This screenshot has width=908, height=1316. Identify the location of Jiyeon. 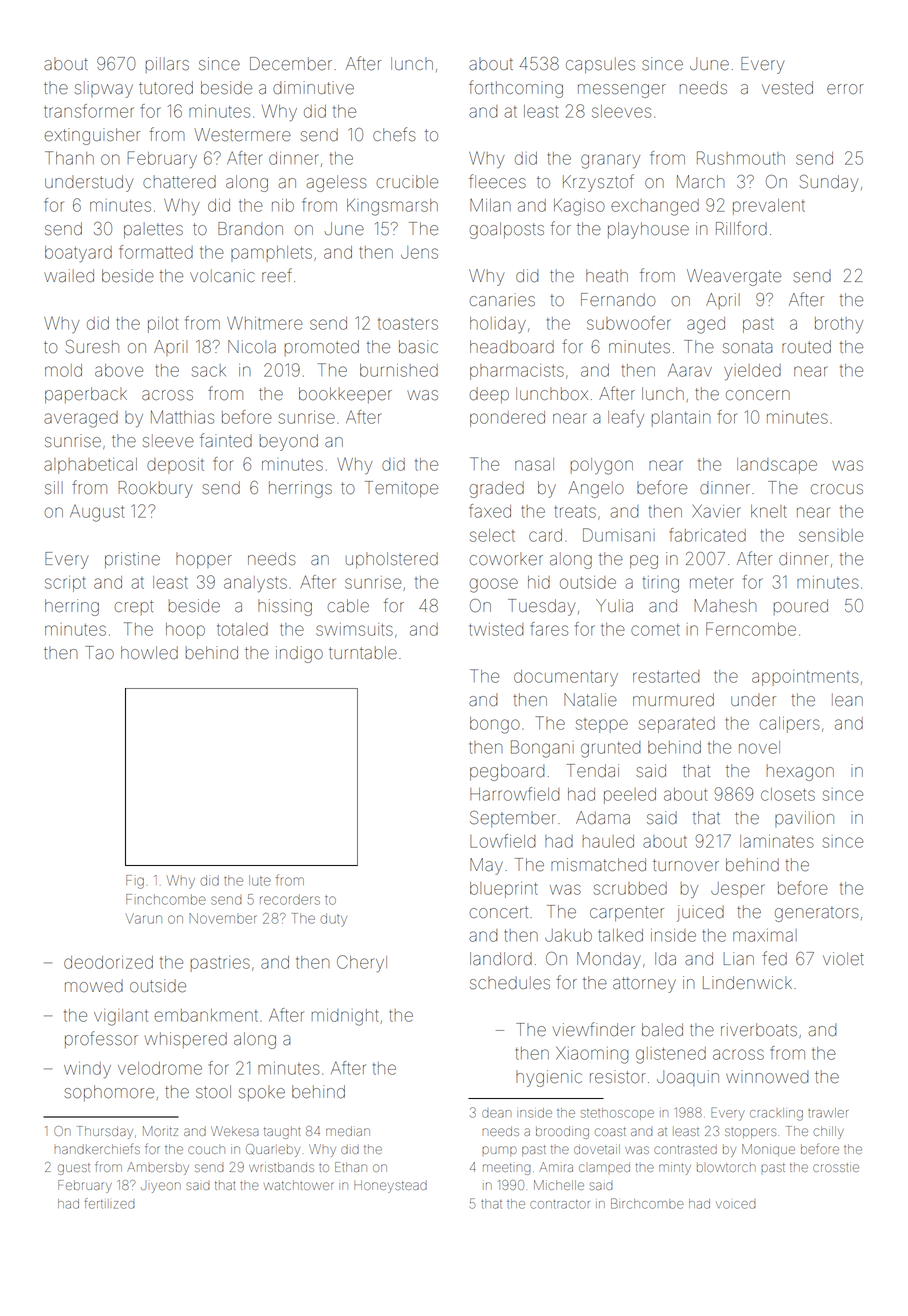
(161, 1187).
